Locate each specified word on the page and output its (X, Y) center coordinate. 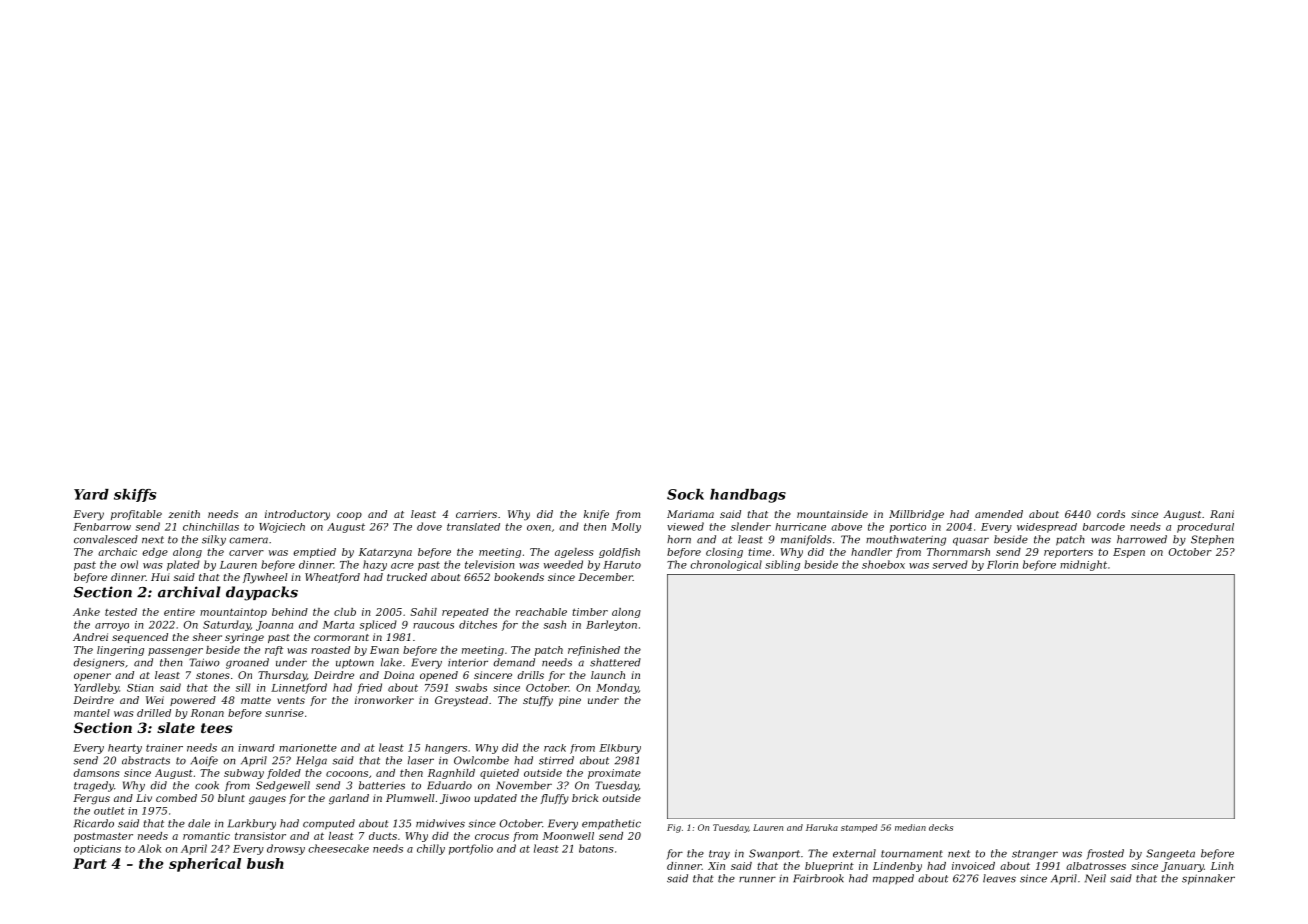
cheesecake (338, 848)
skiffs (135, 495)
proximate (614, 774)
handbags (748, 496)
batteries (382, 785)
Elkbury (620, 749)
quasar (971, 541)
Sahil (423, 612)
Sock (685, 494)
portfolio (471, 849)
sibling (782, 565)
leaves (999, 878)
